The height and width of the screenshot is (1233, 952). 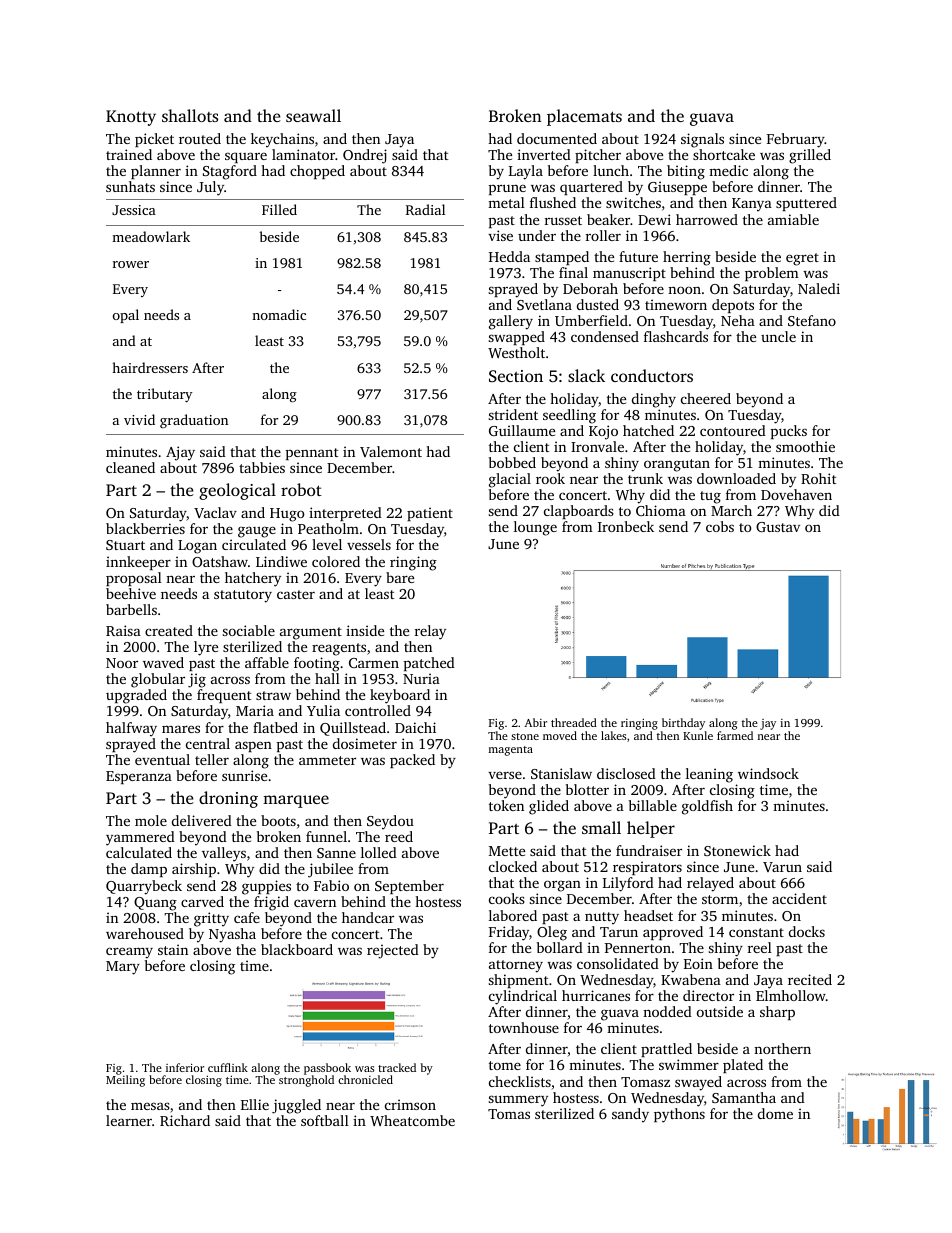 What do you see at coordinates (313, 115) in the screenshot?
I see `seawall` at bounding box center [313, 115].
